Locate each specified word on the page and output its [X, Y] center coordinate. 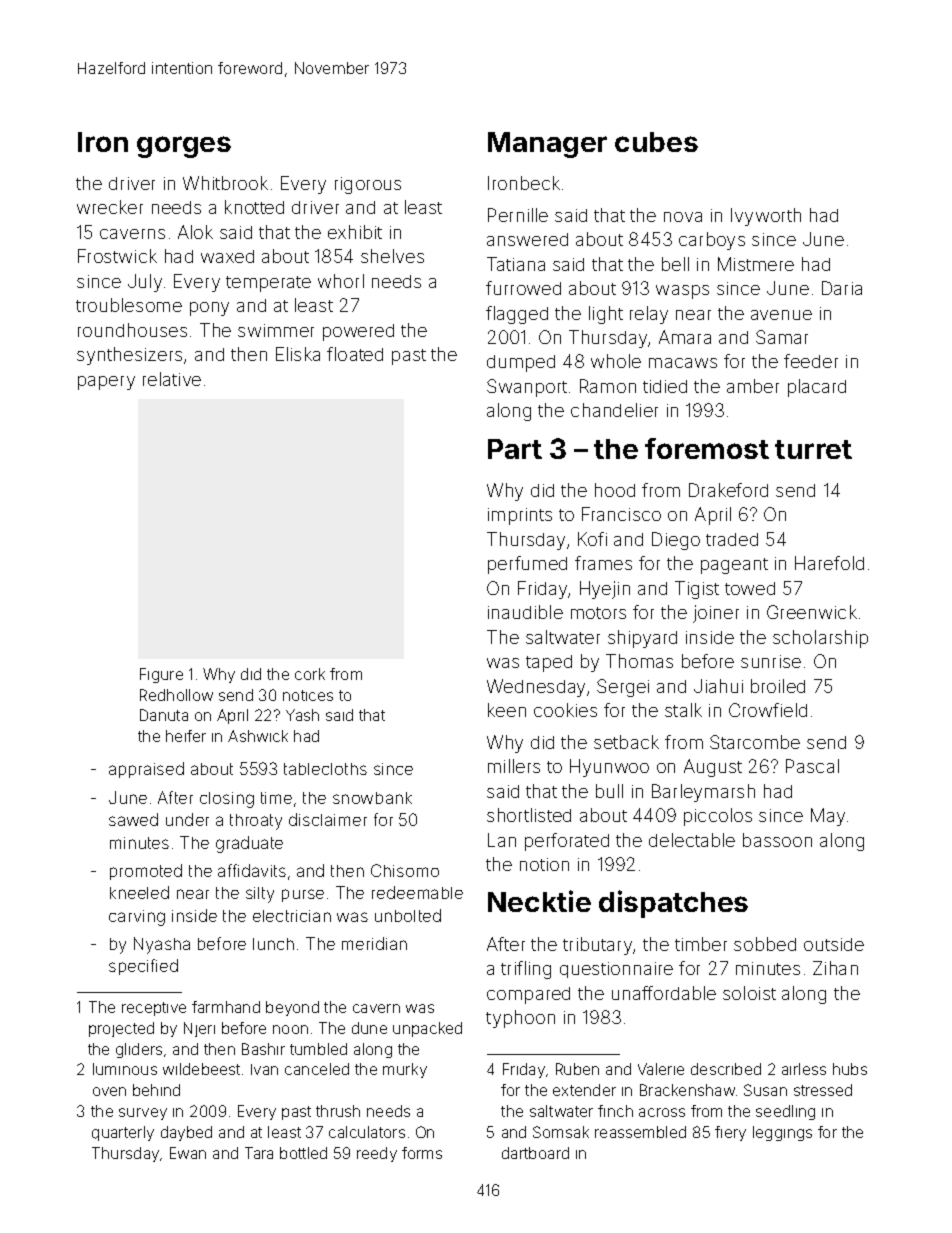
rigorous [368, 185]
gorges [184, 147]
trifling [526, 970]
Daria [842, 288]
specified [143, 967]
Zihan [835, 968]
